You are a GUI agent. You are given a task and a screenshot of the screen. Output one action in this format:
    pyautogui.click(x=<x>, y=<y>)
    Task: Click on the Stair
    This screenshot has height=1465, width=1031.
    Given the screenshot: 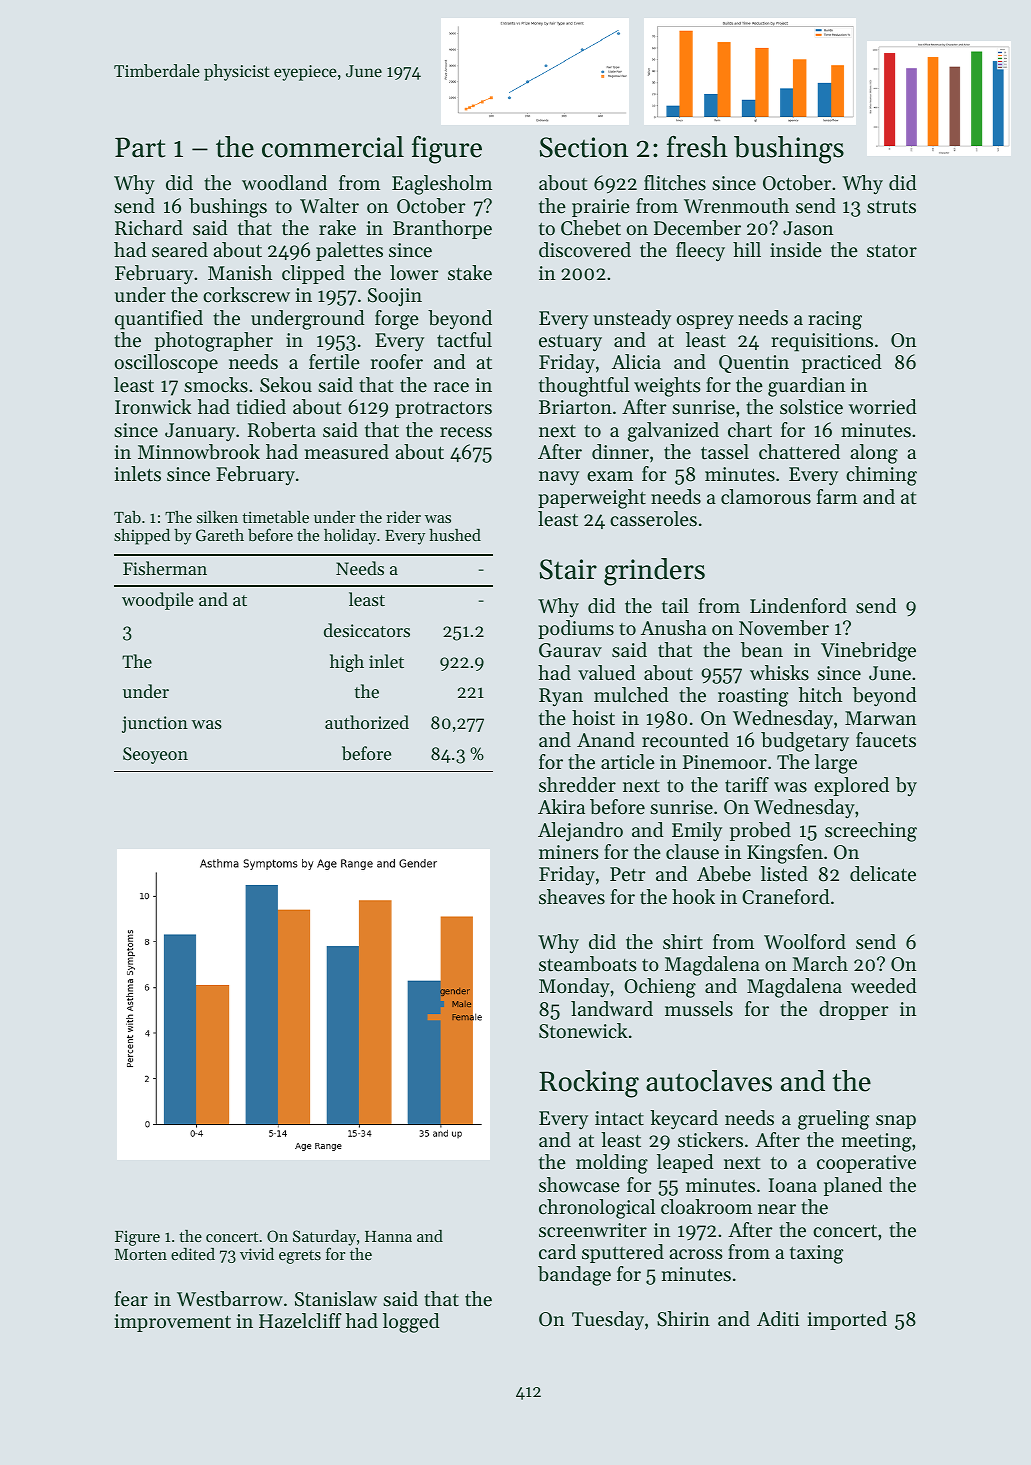 What is the action you would take?
    pyautogui.click(x=568, y=569)
